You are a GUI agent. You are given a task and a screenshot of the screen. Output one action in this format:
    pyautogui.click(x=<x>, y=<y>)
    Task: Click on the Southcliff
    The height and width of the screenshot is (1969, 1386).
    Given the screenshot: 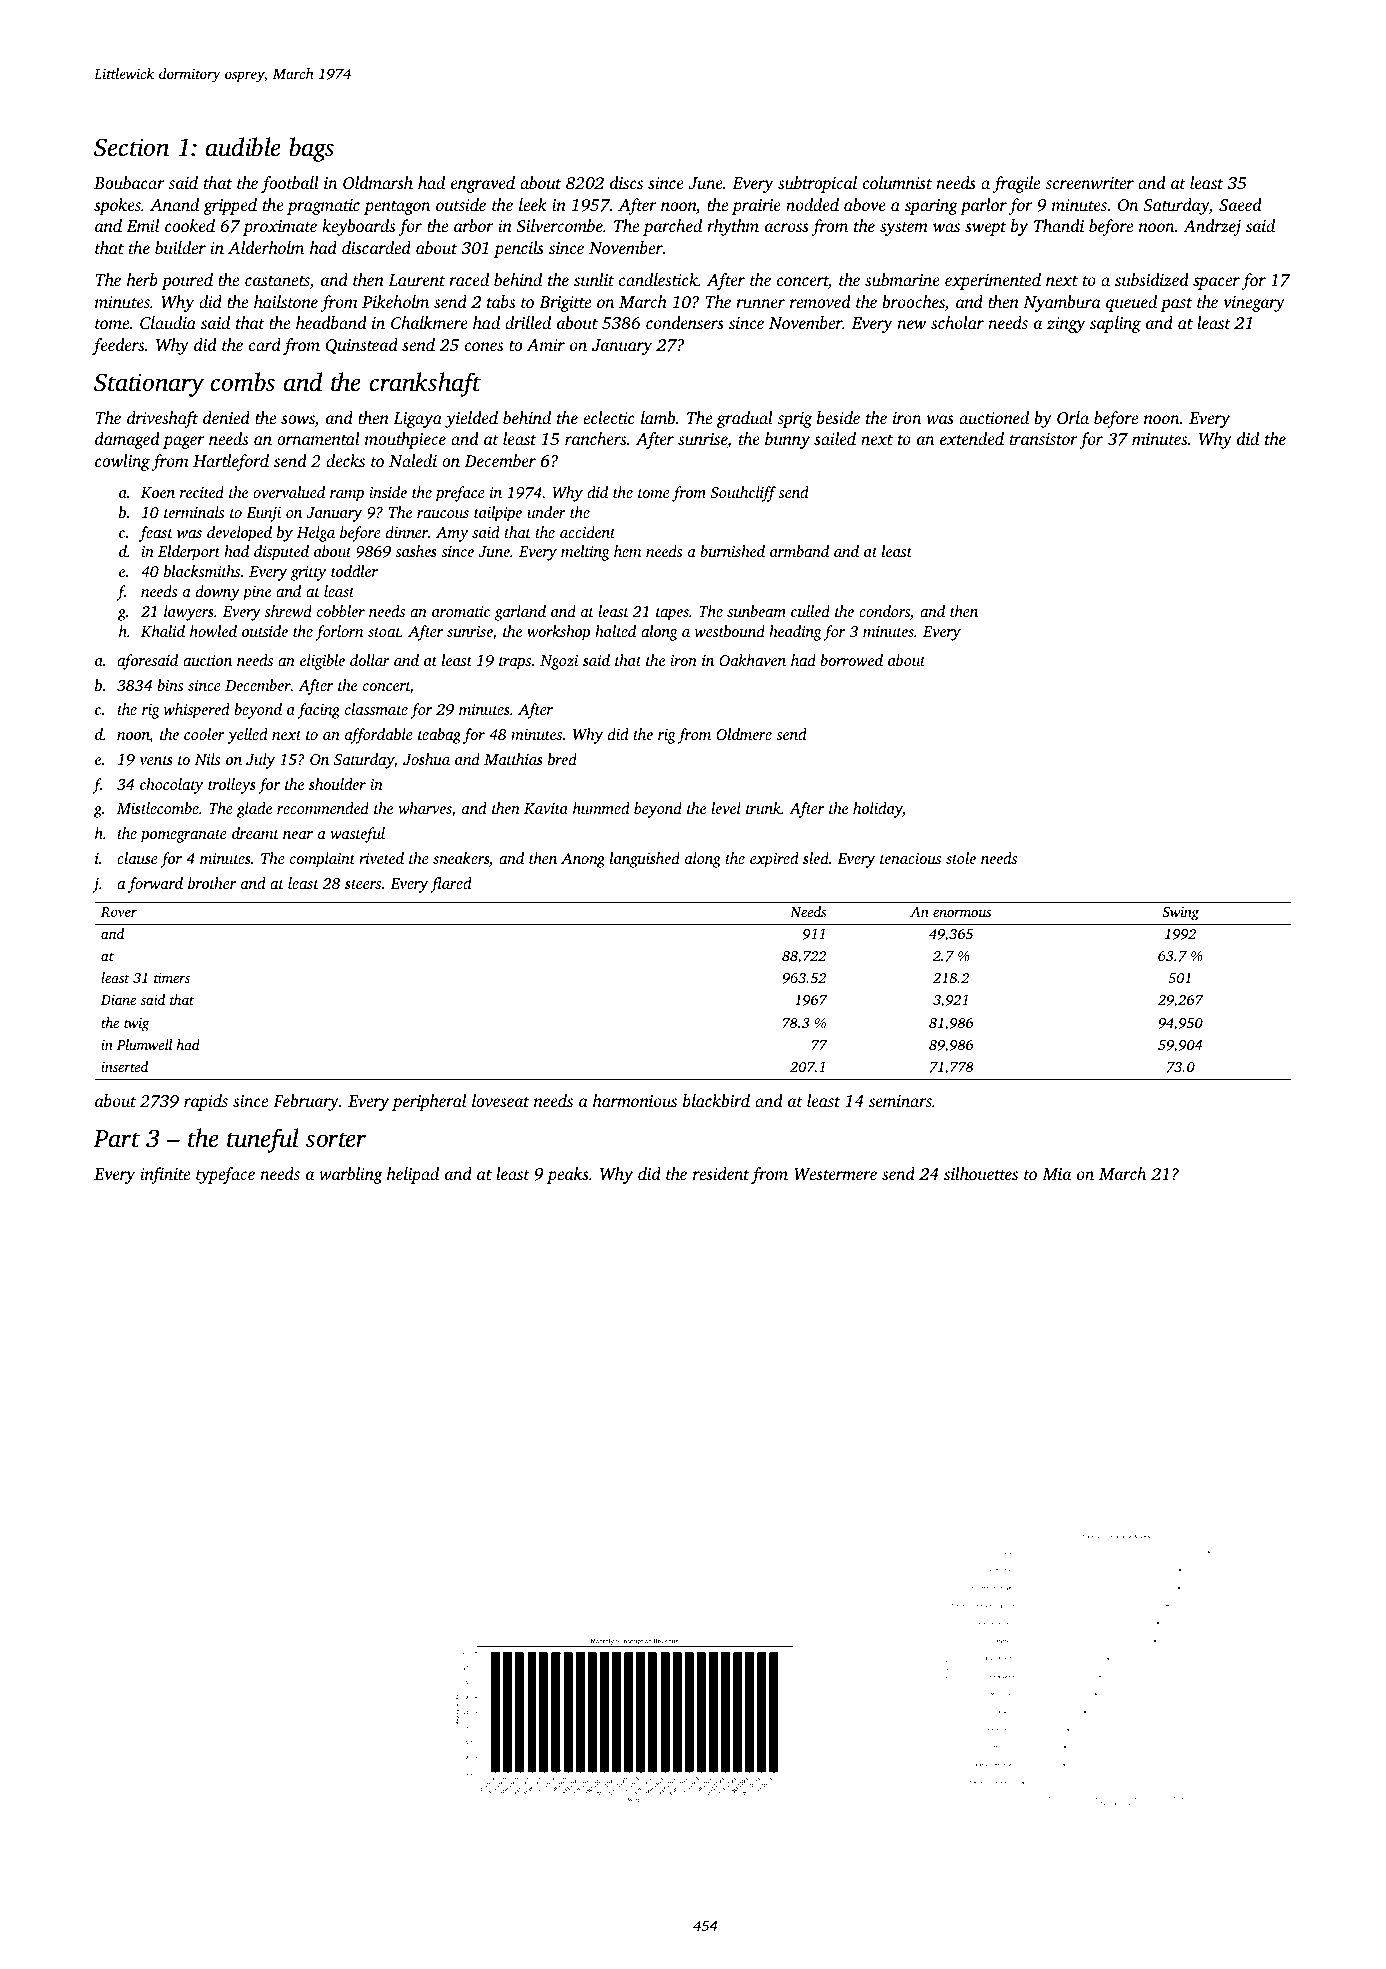 What is the action you would take?
    pyautogui.click(x=743, y=494)
